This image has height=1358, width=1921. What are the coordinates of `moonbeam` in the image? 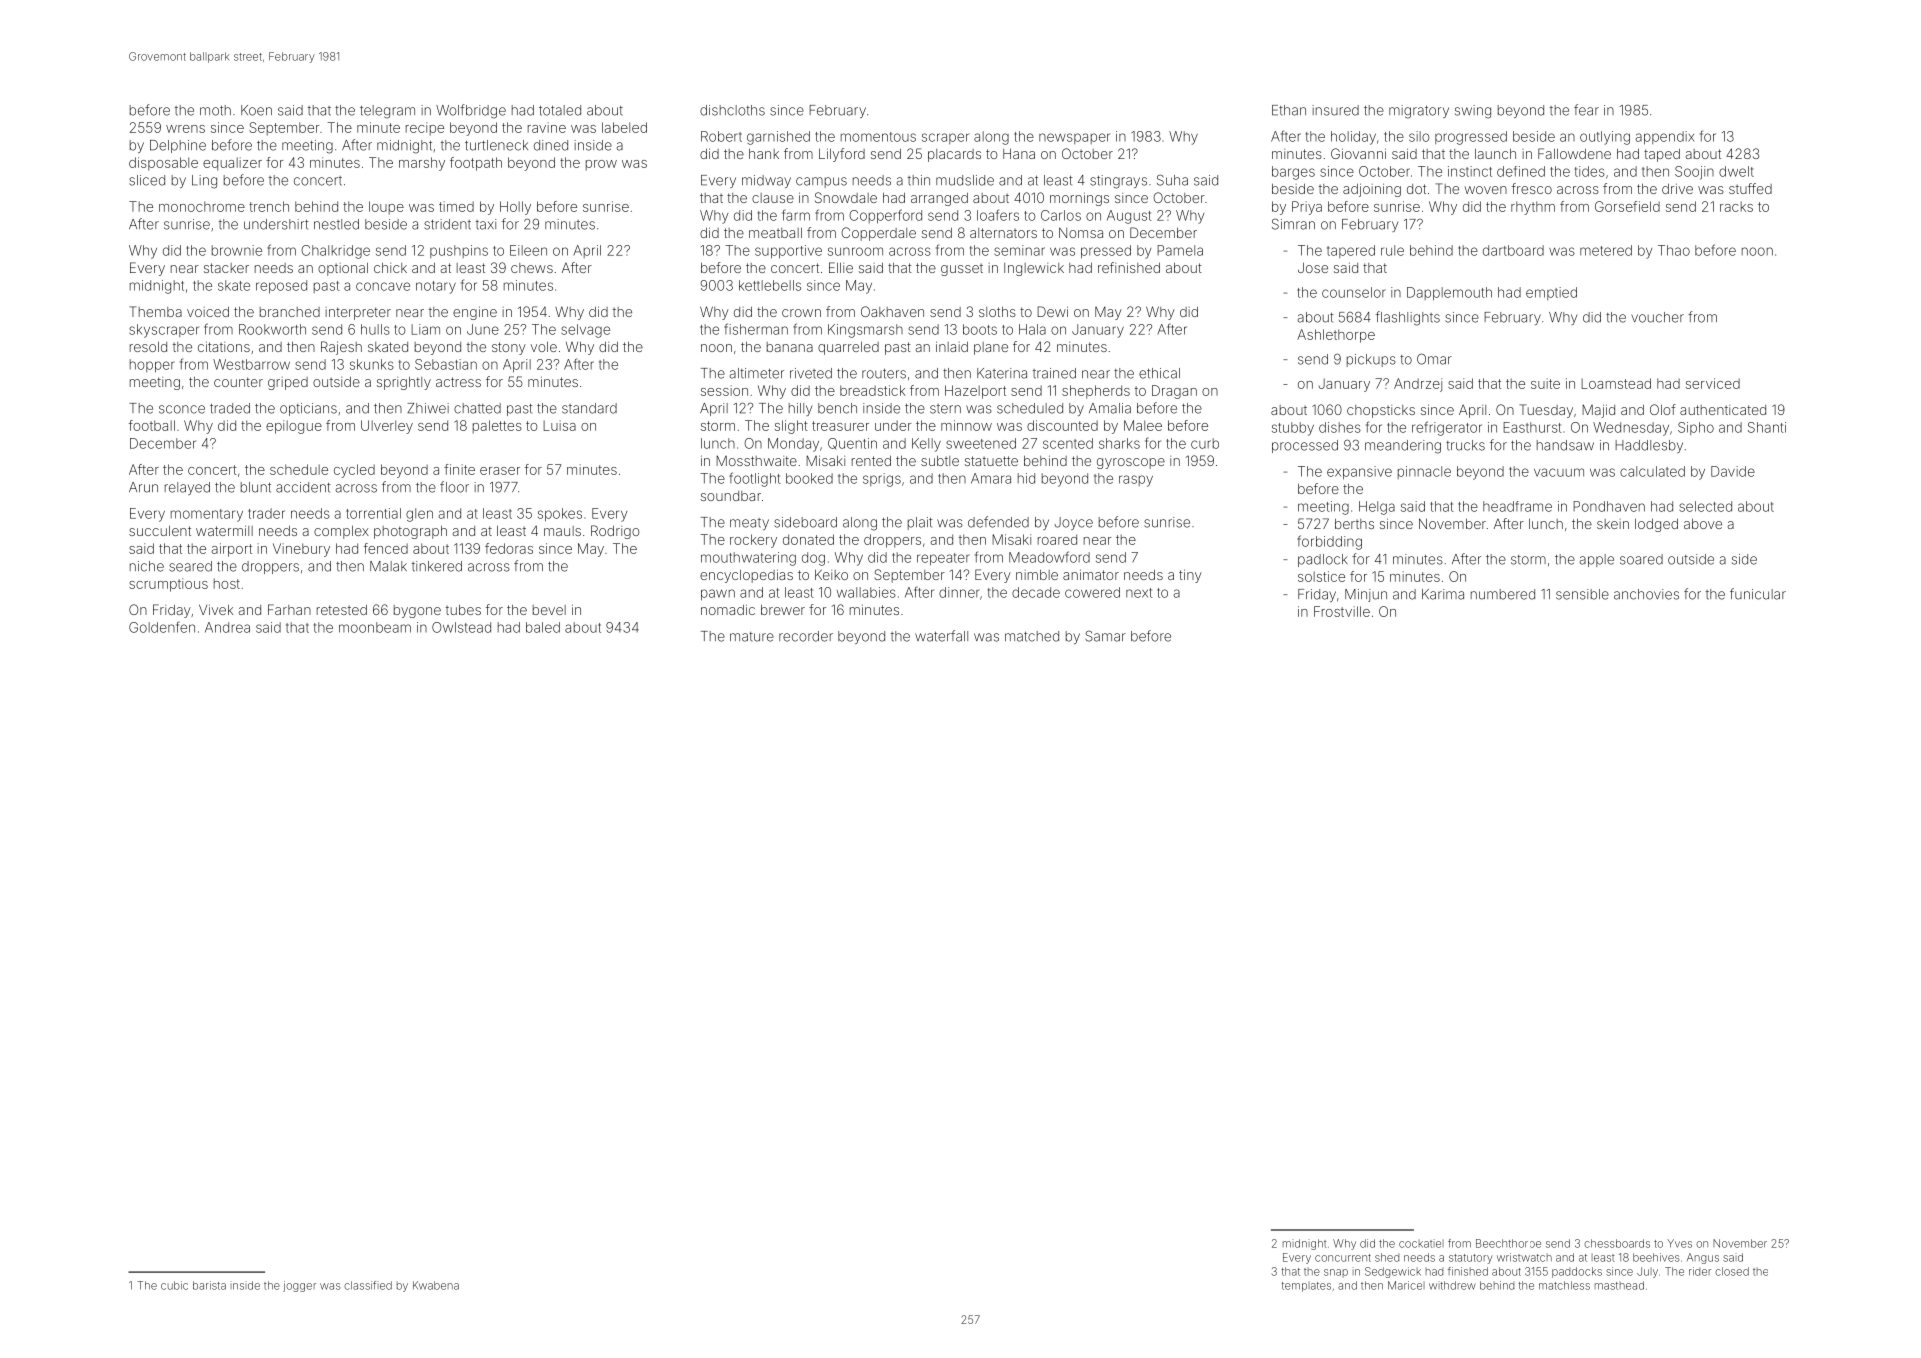 It's located at (375, 627).
